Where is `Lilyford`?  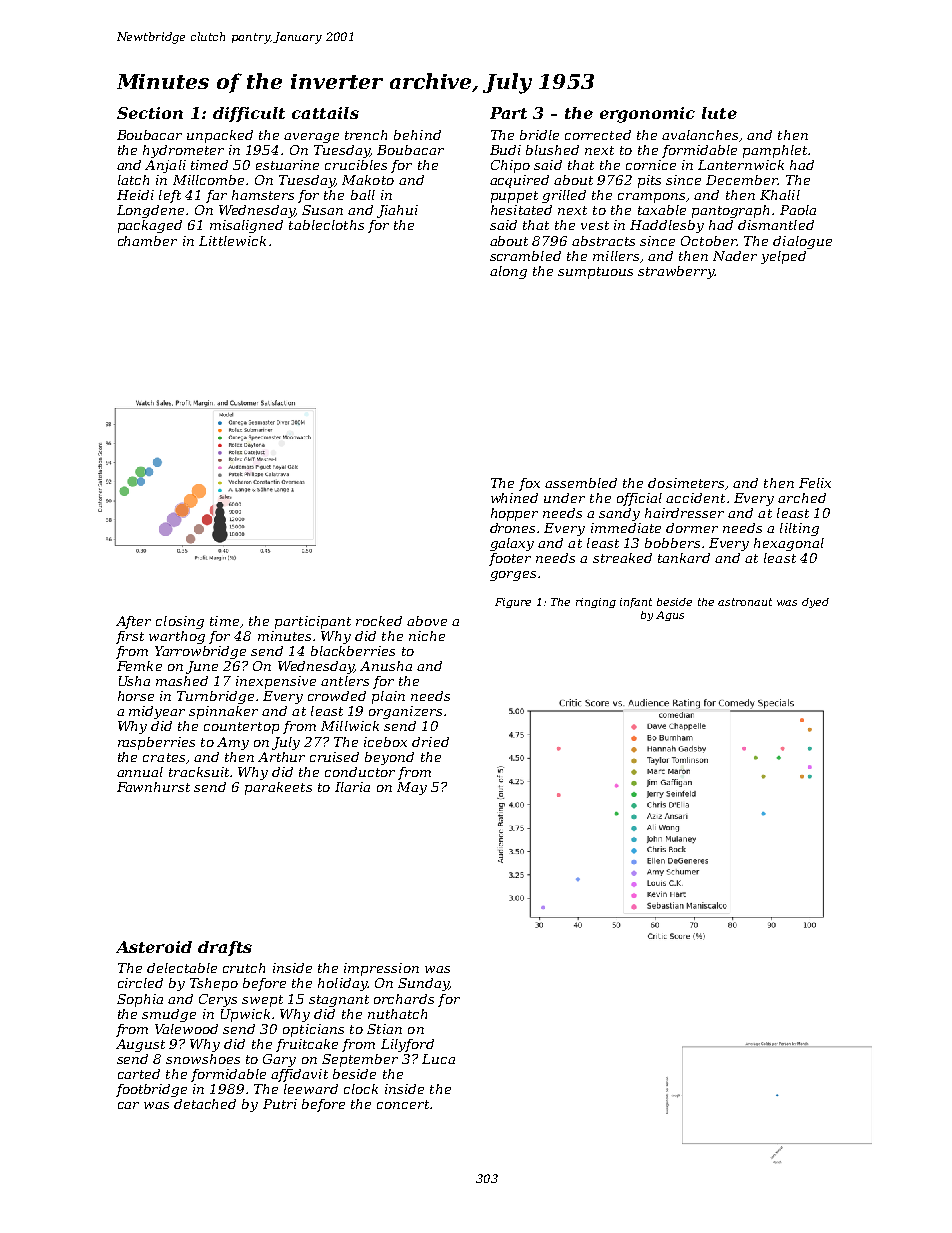 Lilyford is located at coordinates (407, 1045).
